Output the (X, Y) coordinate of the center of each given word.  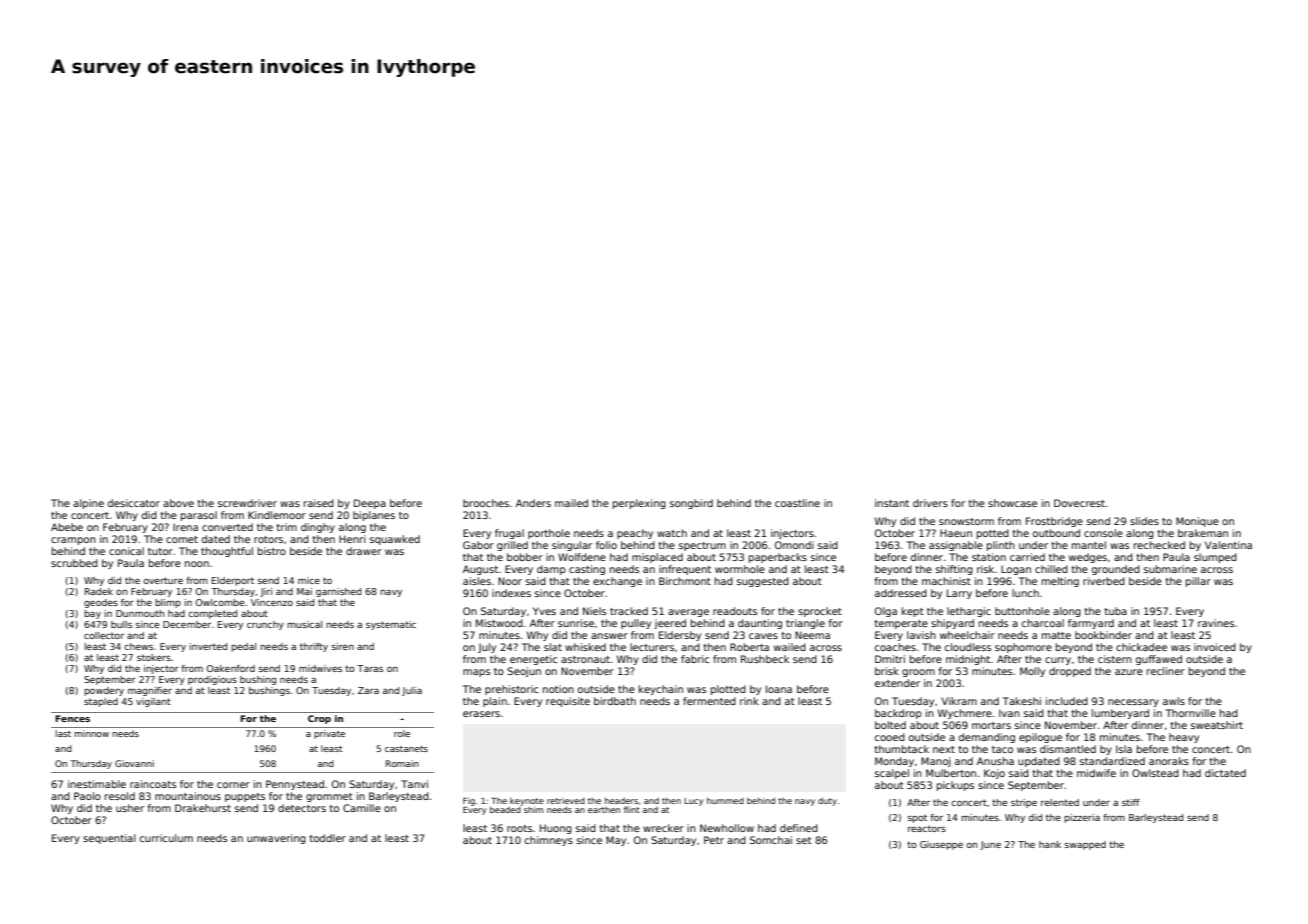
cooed (890, 737)
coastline (797, 503)
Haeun (956, 533)
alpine (88, 504)
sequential (109, 839)
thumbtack (901, 749)
